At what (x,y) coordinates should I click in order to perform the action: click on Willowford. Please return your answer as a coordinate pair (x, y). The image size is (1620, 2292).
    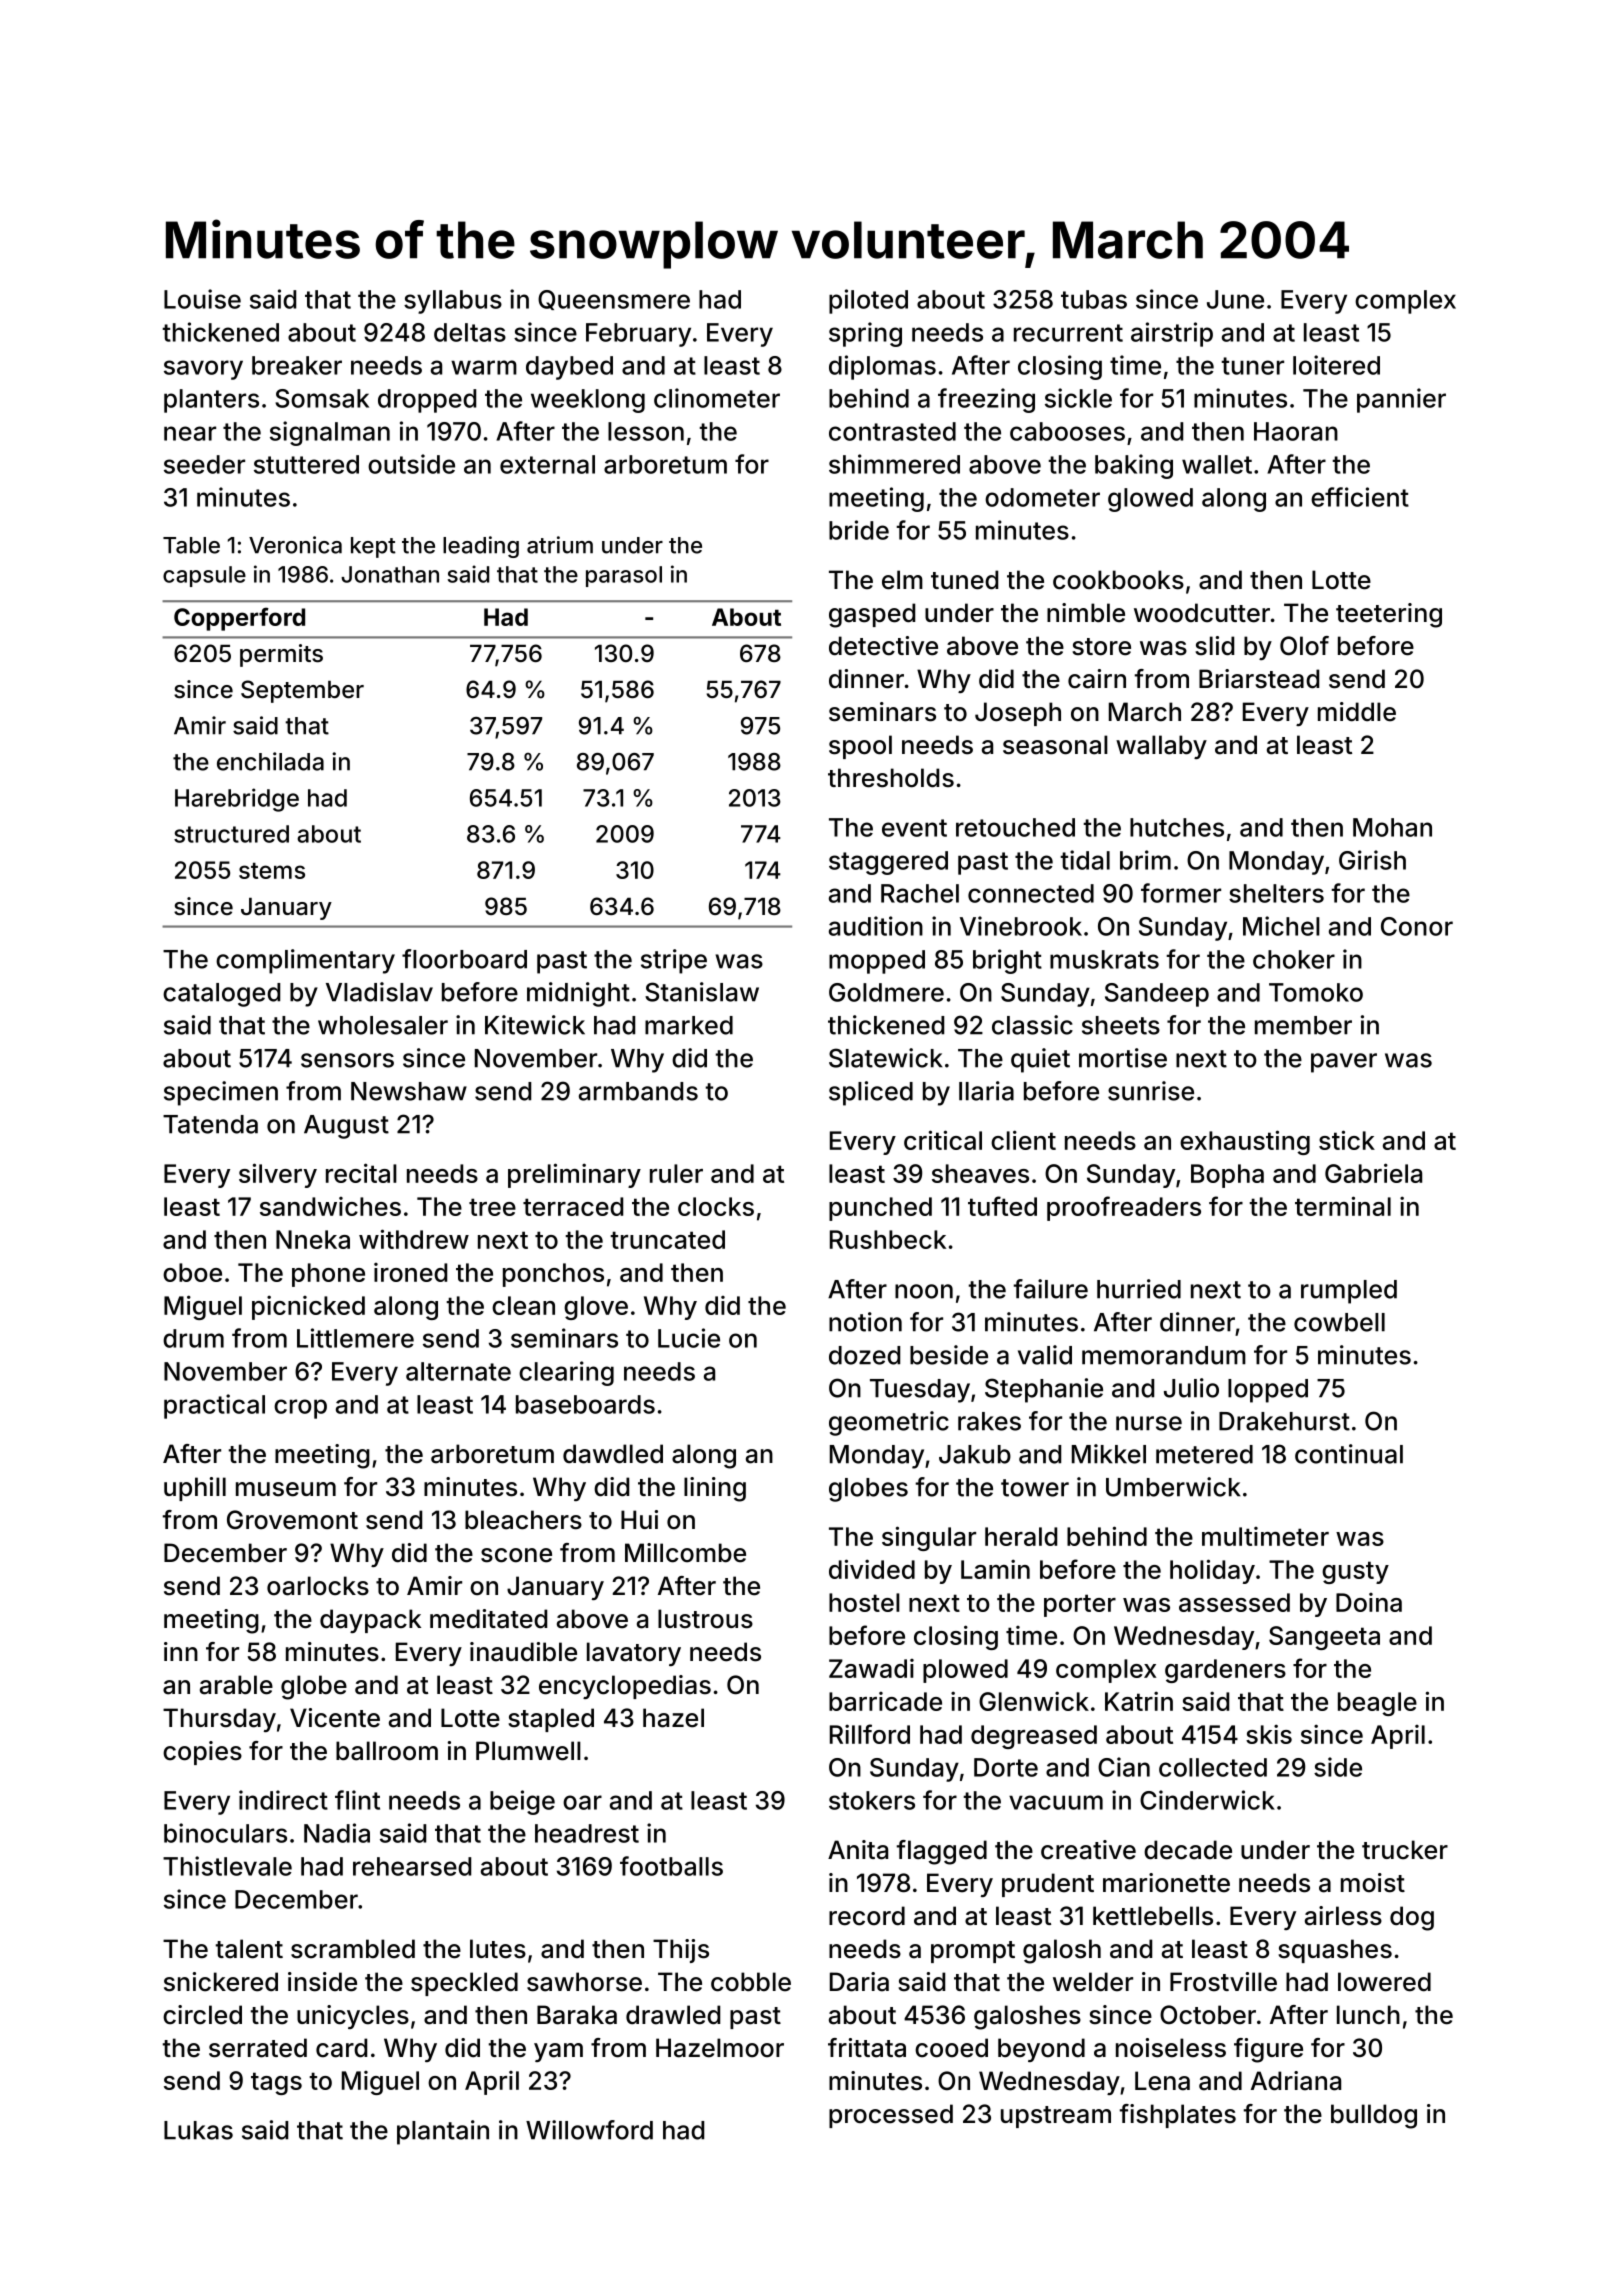
    Looking at the image, I should click on (589, 2130).
